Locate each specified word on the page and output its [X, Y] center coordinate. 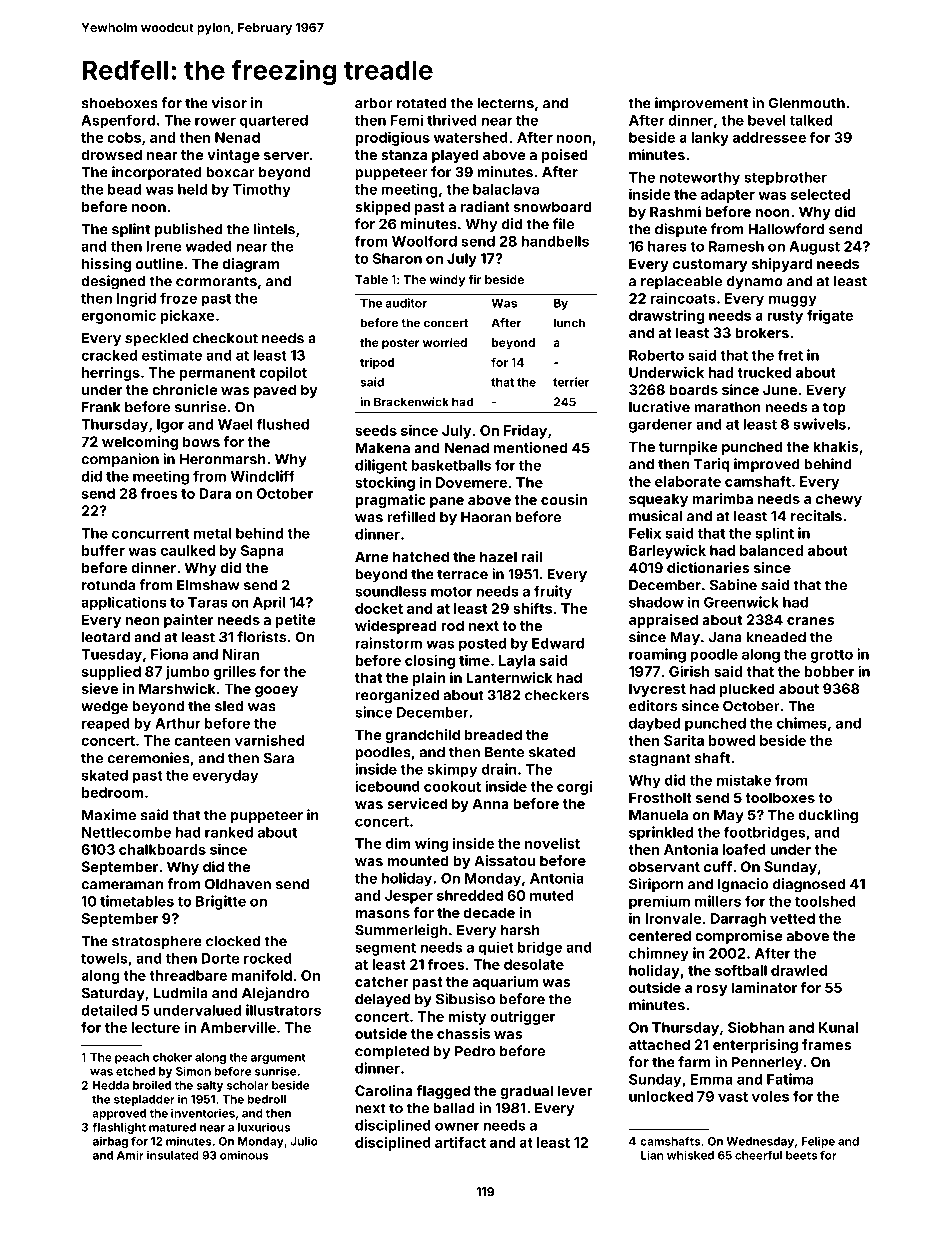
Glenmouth [806, 103]
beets [801, 1155]
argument [278, 1058]
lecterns [505, 103]
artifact [460, 1142]
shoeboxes [119, 103]
